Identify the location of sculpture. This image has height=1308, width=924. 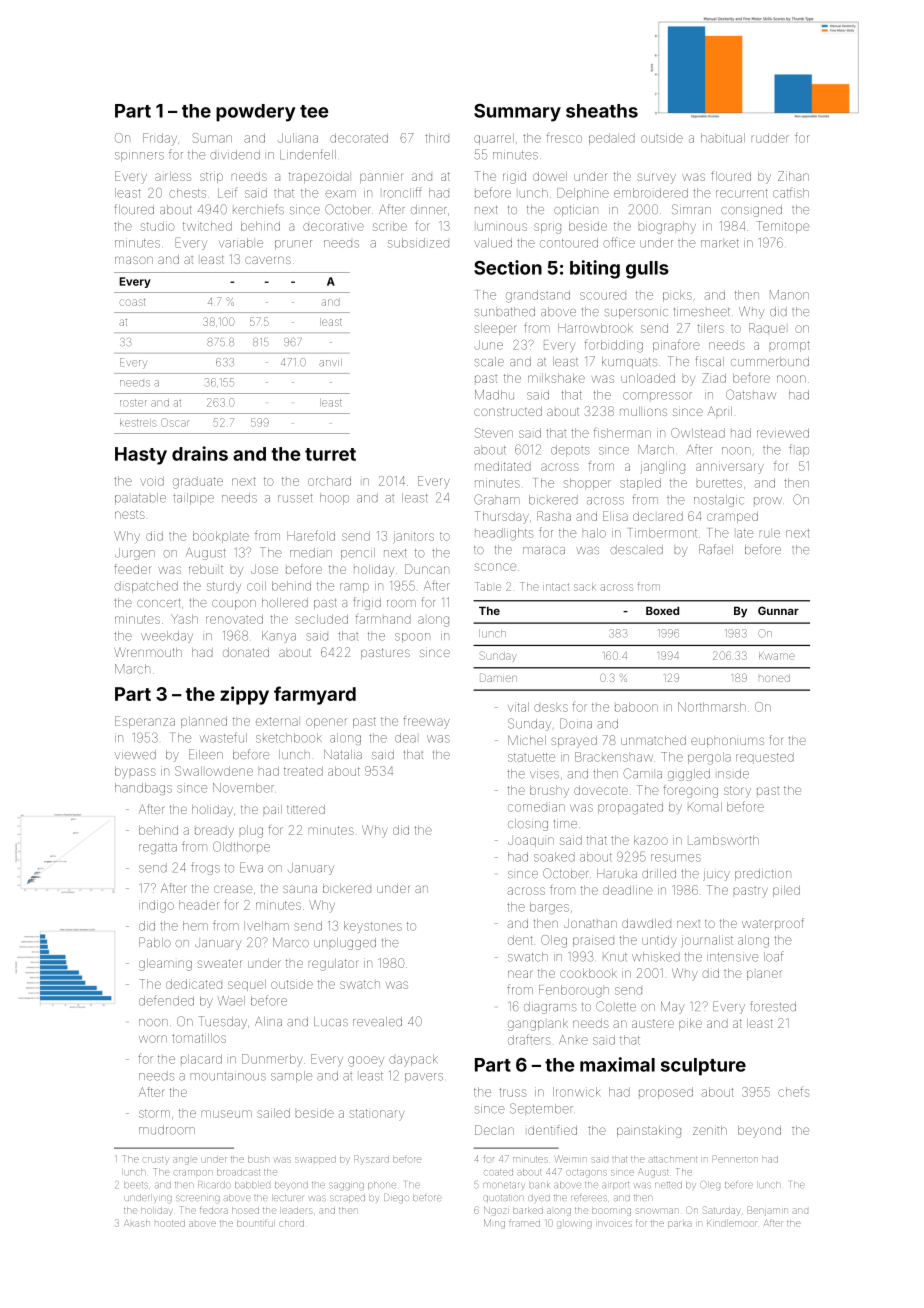
(703, 1067).
